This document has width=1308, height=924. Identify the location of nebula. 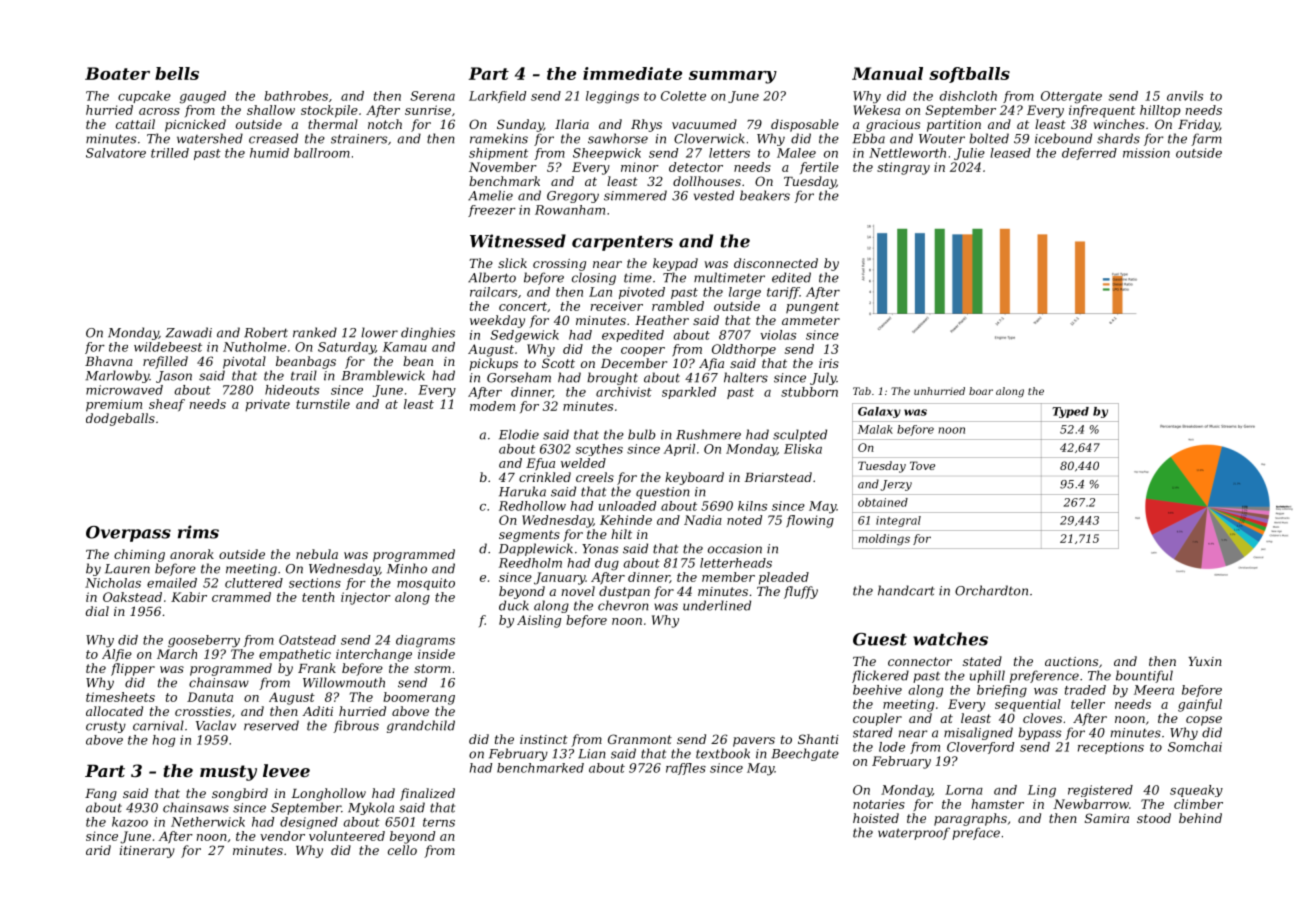
(317, 554).
